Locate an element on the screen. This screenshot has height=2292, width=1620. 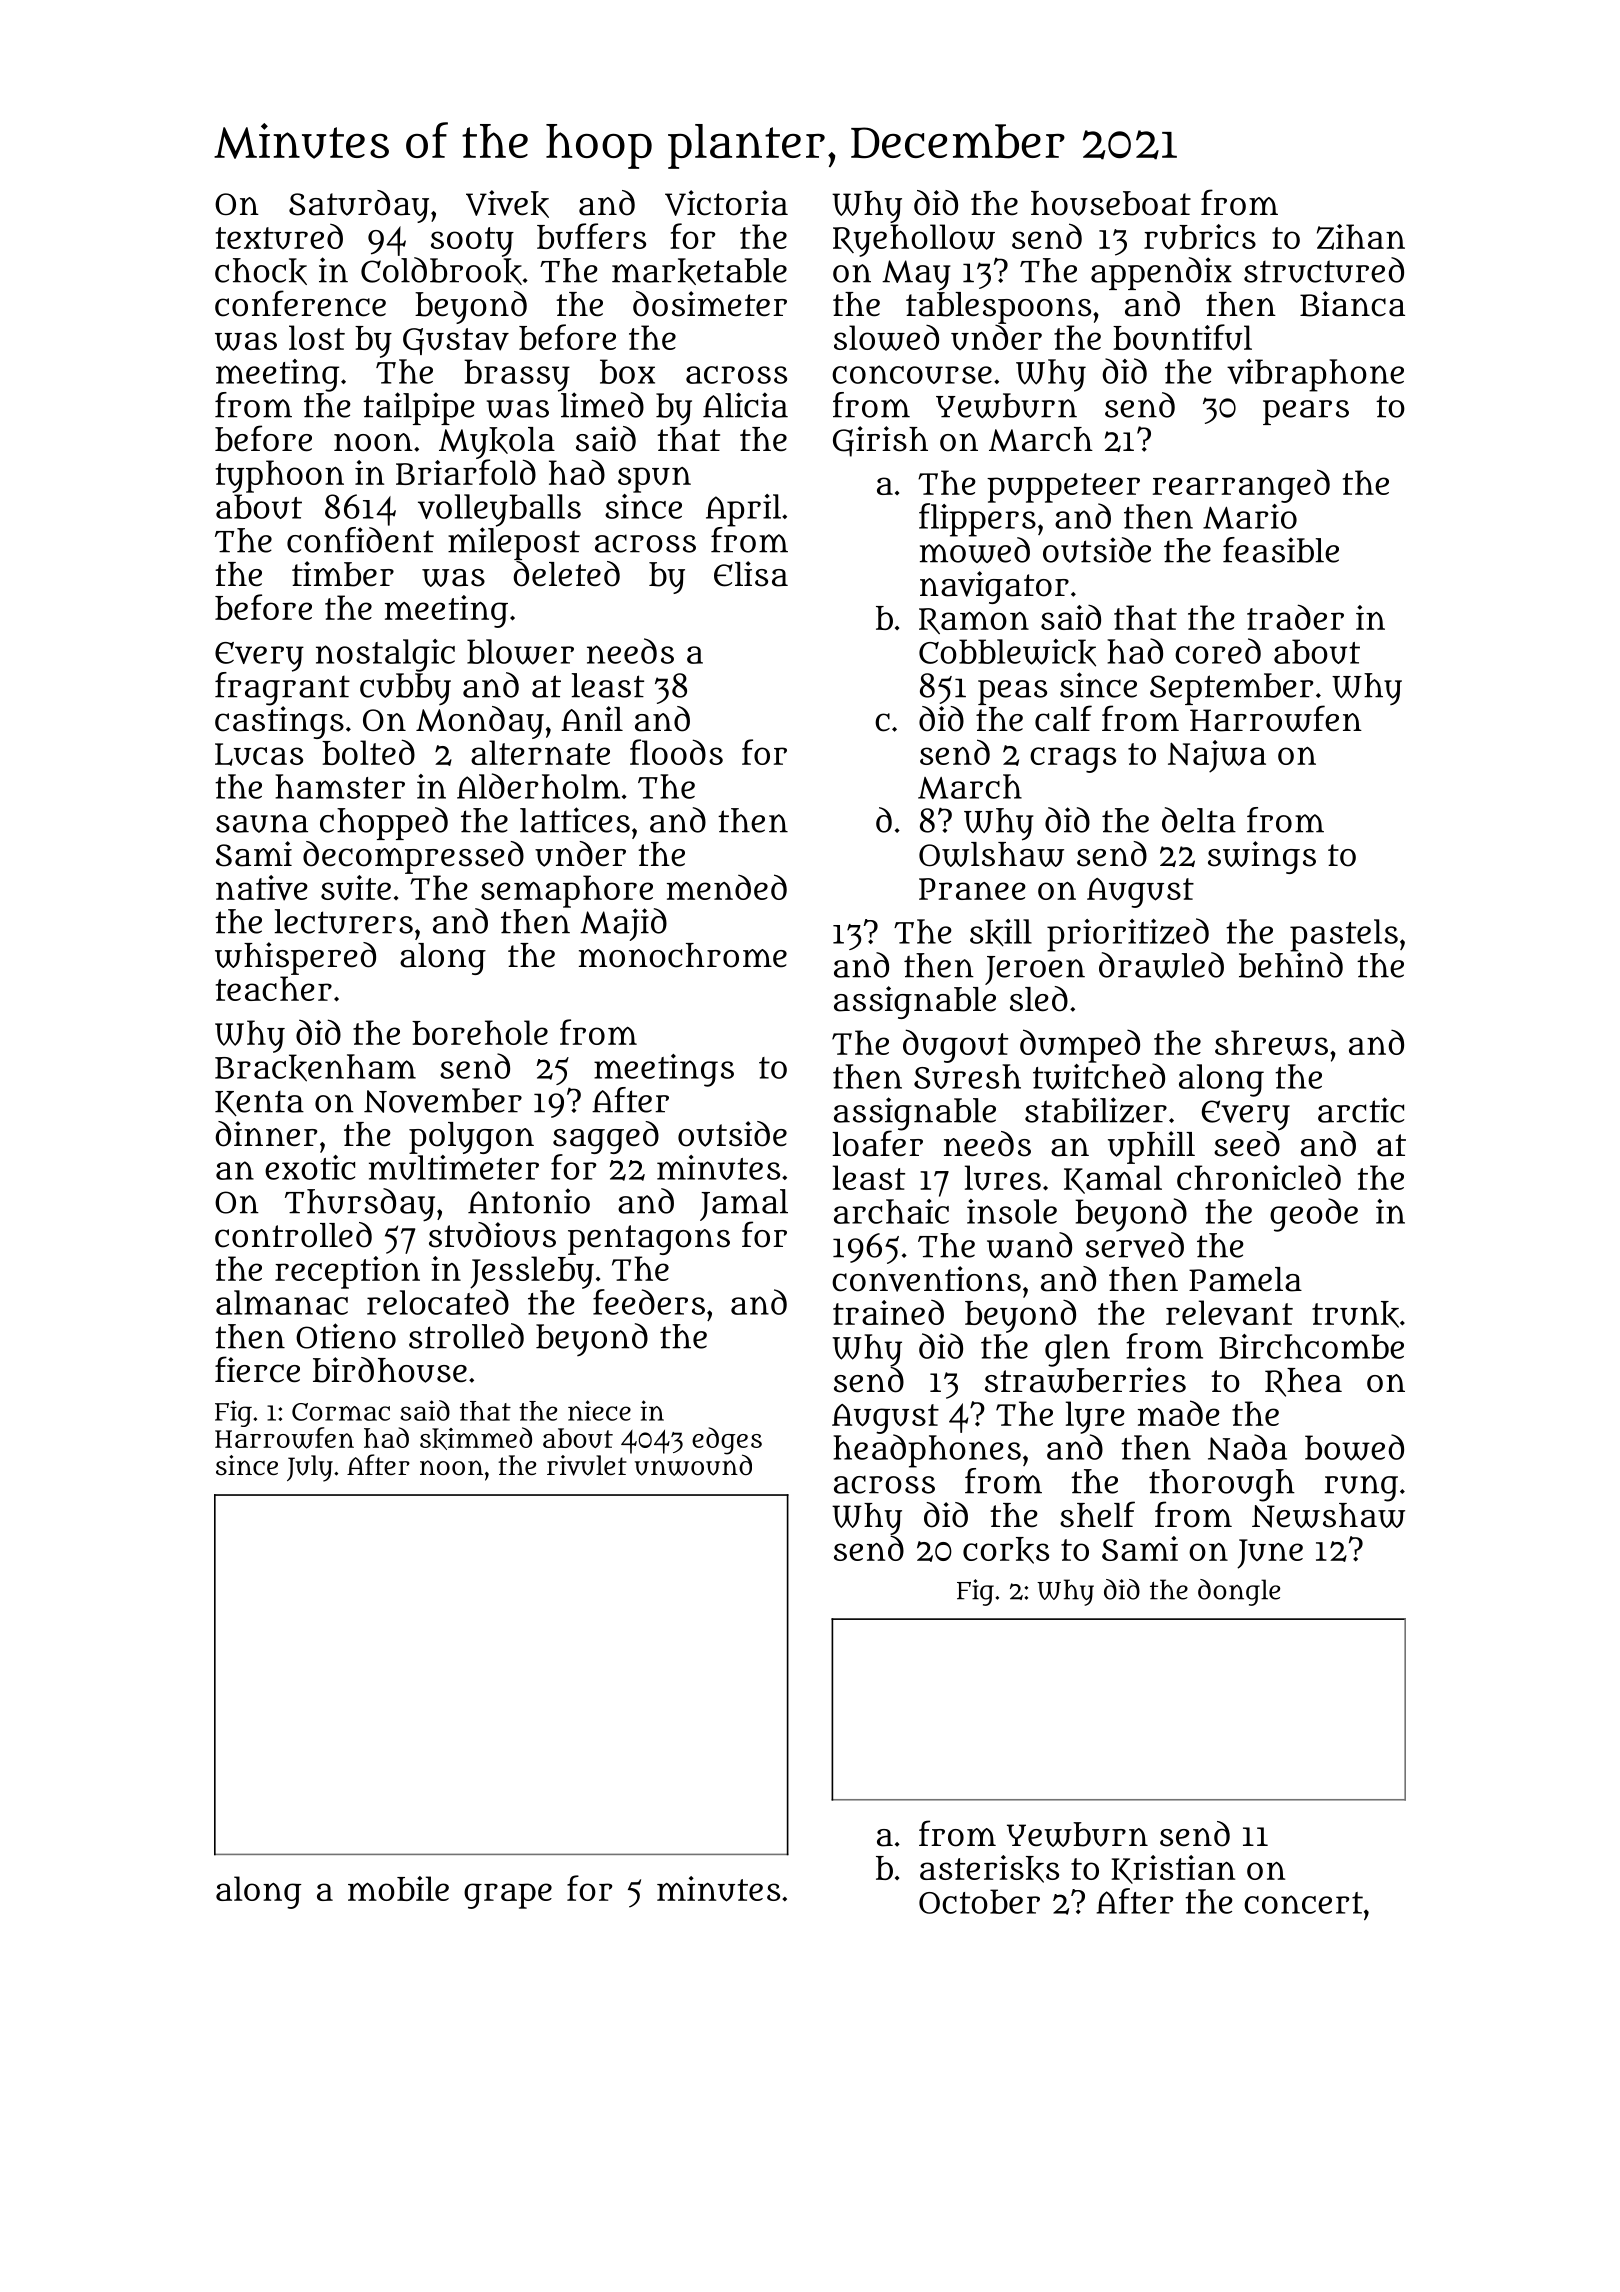
Victoria is located at coordinates (726, 203).
